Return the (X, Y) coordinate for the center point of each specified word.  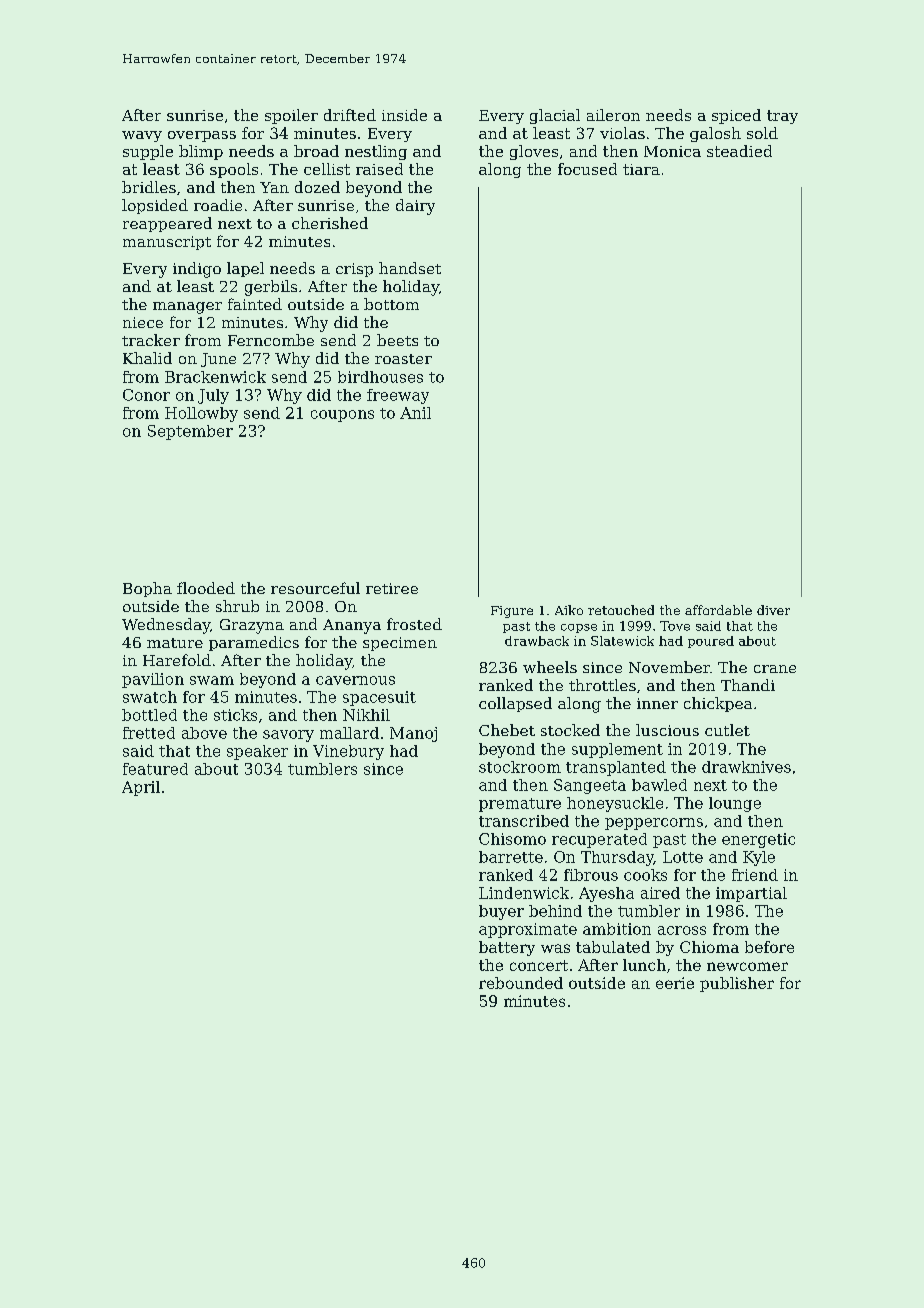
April (141, 788)
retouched (621, 610)
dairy (415, 207)
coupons (342, 416)
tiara (641, 169)
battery (507, 948)
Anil (415, 413)
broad (316, 151)
